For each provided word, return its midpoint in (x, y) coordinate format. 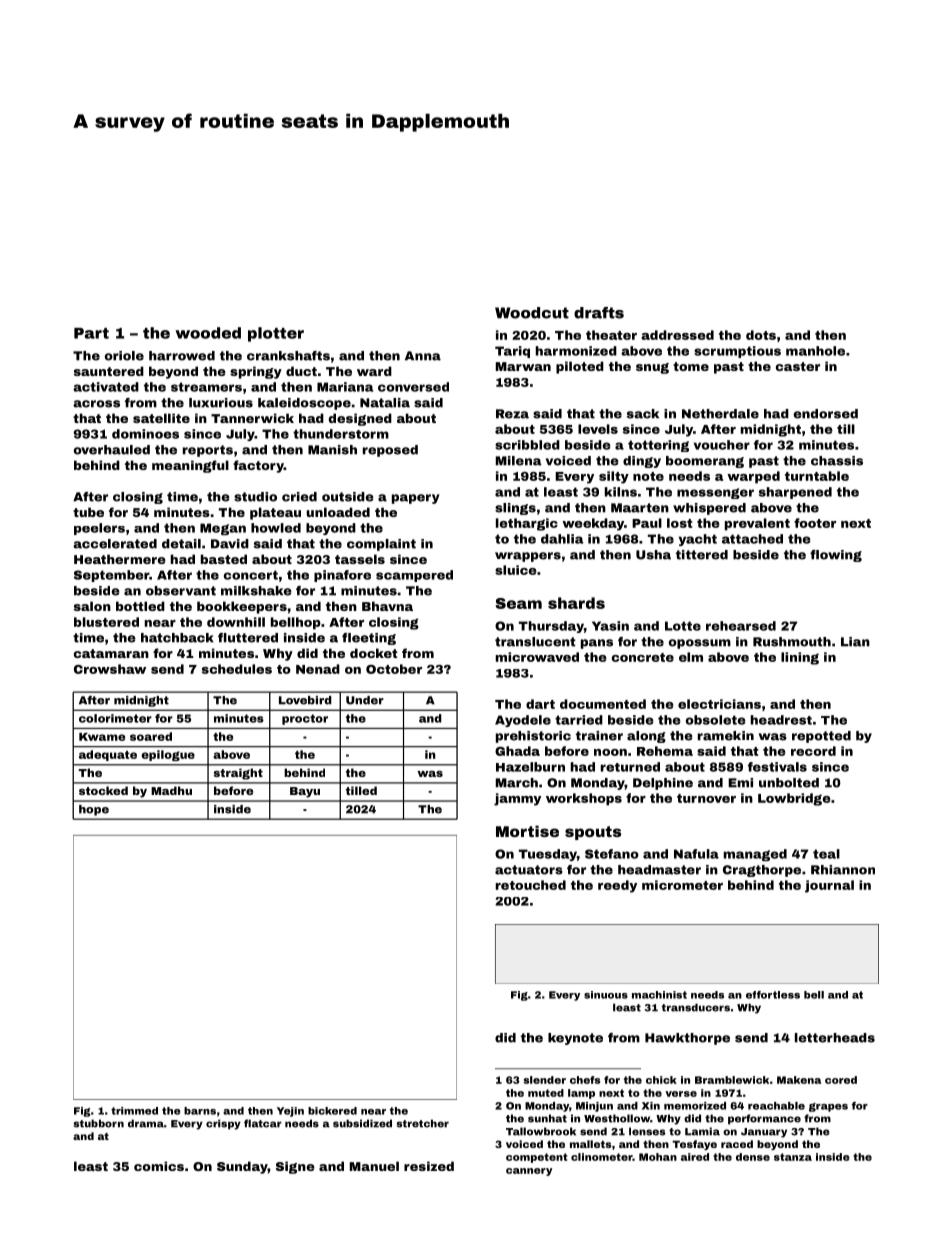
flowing (836, 556)
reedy (617, 886)
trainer (599, 736)
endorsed (826, 414)
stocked (103, 790)
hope (94, 810)
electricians (719, 704)
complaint (381, 545)
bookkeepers (242, 607)
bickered (332, 1111)
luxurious (221, 403)
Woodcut (532, 313)
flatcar (263, 1123)
